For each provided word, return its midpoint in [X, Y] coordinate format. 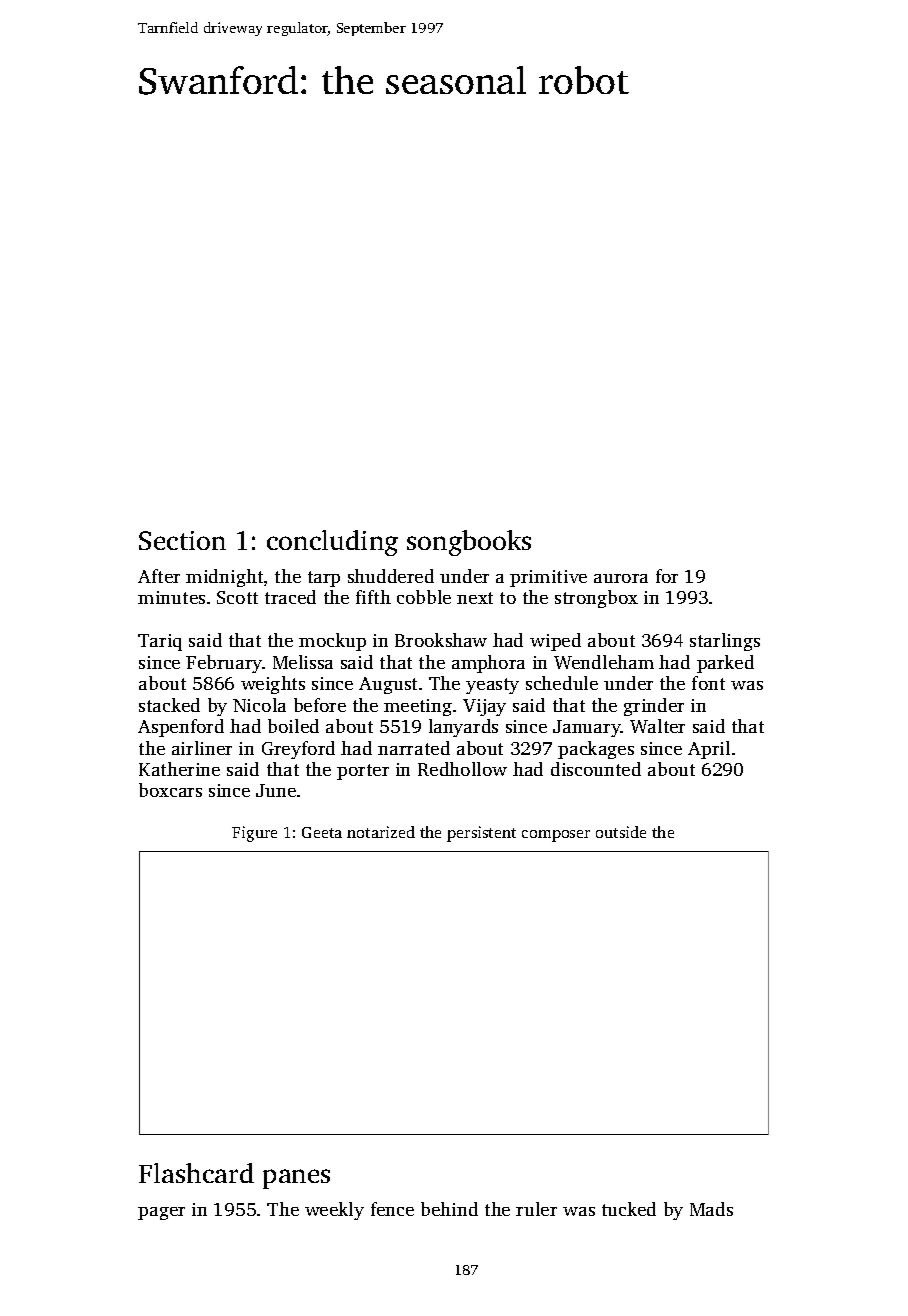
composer [556, 836]
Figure [254, 834]
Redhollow [462, 769]
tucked [629, 1209]
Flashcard [196, 1173]
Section [182, 540]
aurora [621, 578]
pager [161, 1213]
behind [449, 1209]
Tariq [160, 642]
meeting [418, 707]
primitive [548, 578]
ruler [536, 1209]
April [709, 750]
